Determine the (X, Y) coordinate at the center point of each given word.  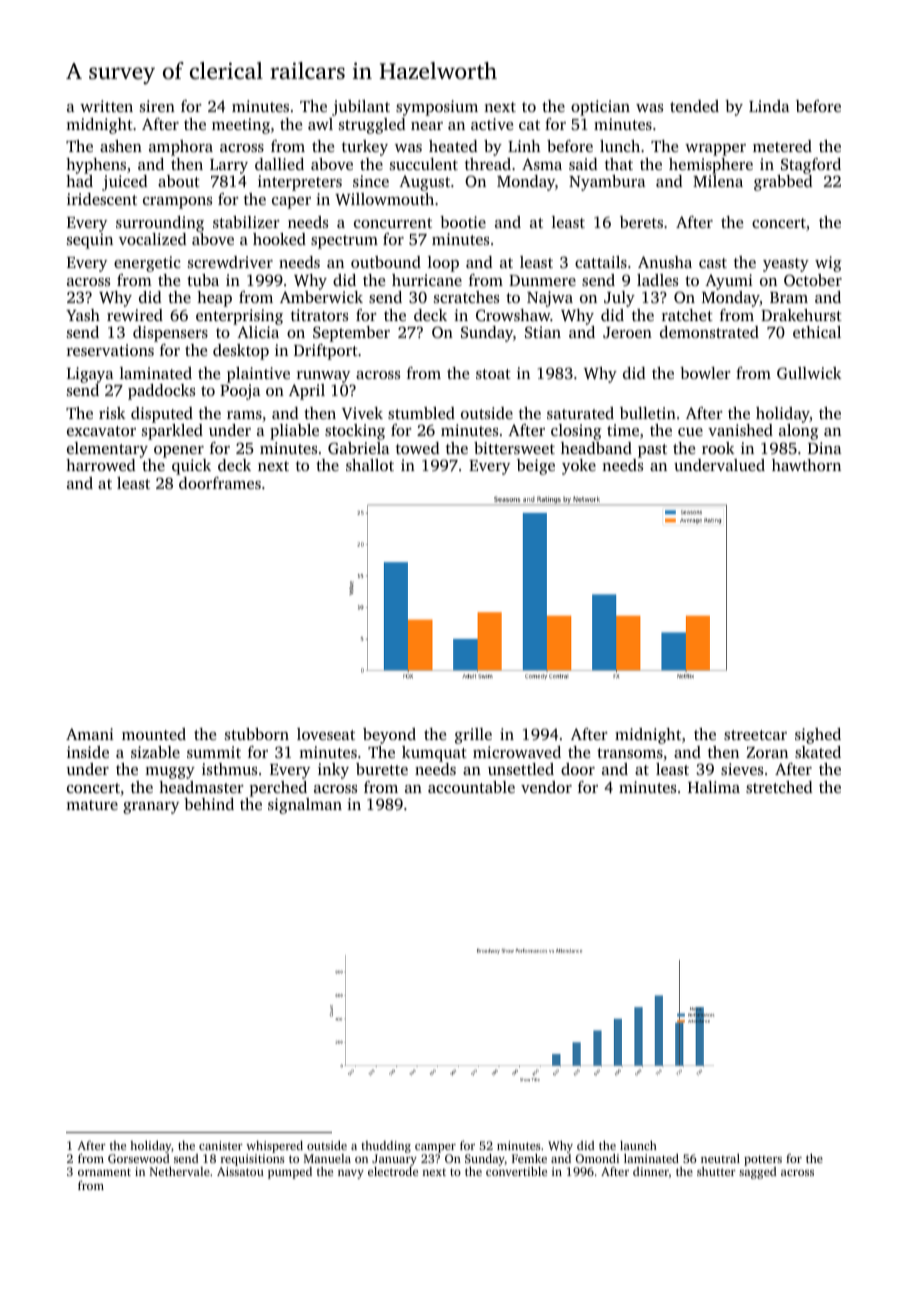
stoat (493, 374)
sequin (90, 241)
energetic (147, 264)
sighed (818, 736)
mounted (154, 734)
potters (763, 1160)
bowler (705, 373)
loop (443, 264)
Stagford (811, 166)
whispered (274, 1147)
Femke (529, 1158)
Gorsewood (139, 1158)
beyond (389, 736)
